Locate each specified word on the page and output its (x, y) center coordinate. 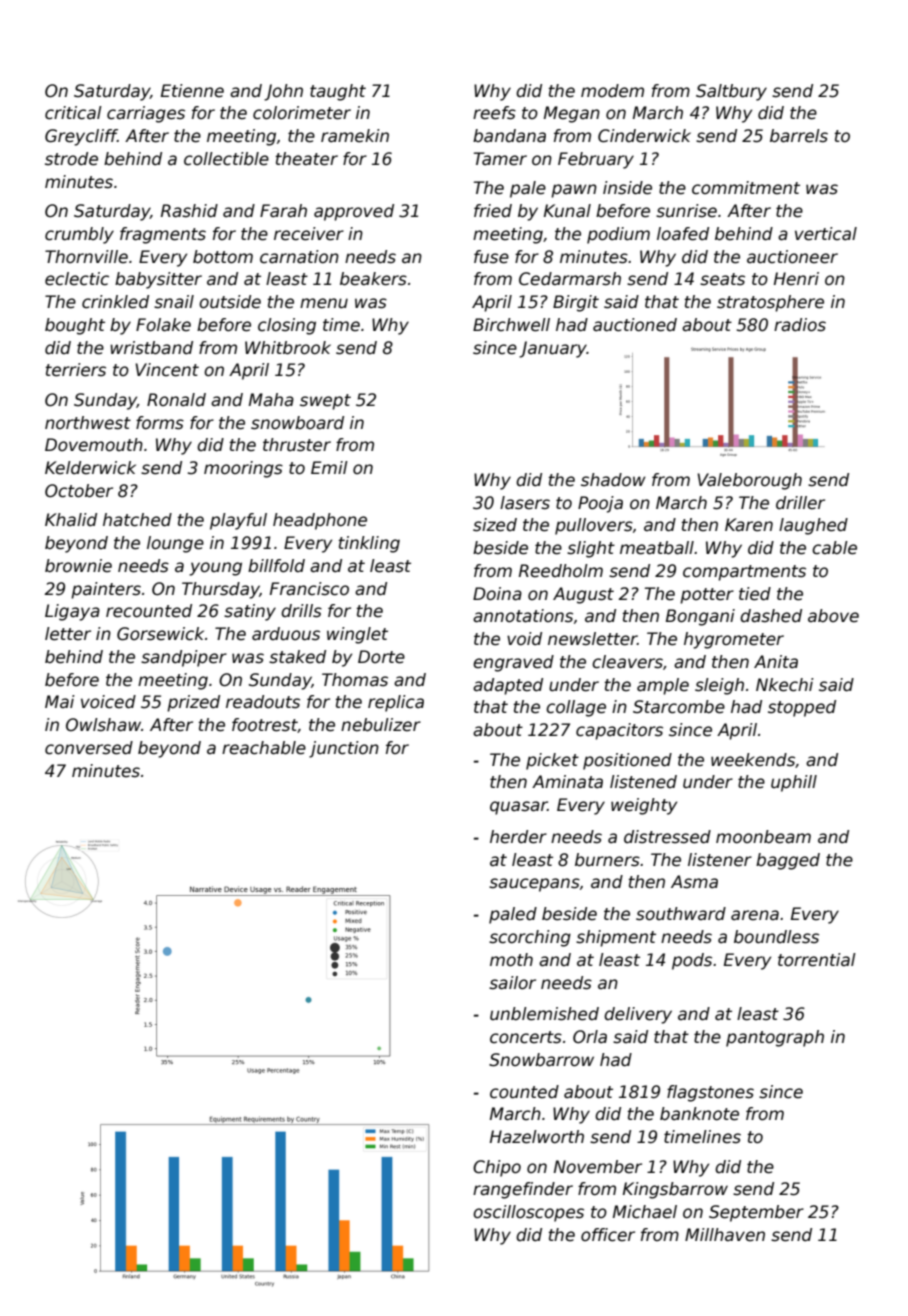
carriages (146, 114)
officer (608, 1235)
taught (338, 92)
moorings (243, 469)
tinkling (369, 544)
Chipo (497, 1168)
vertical (826, 234)
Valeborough (749, 481)
